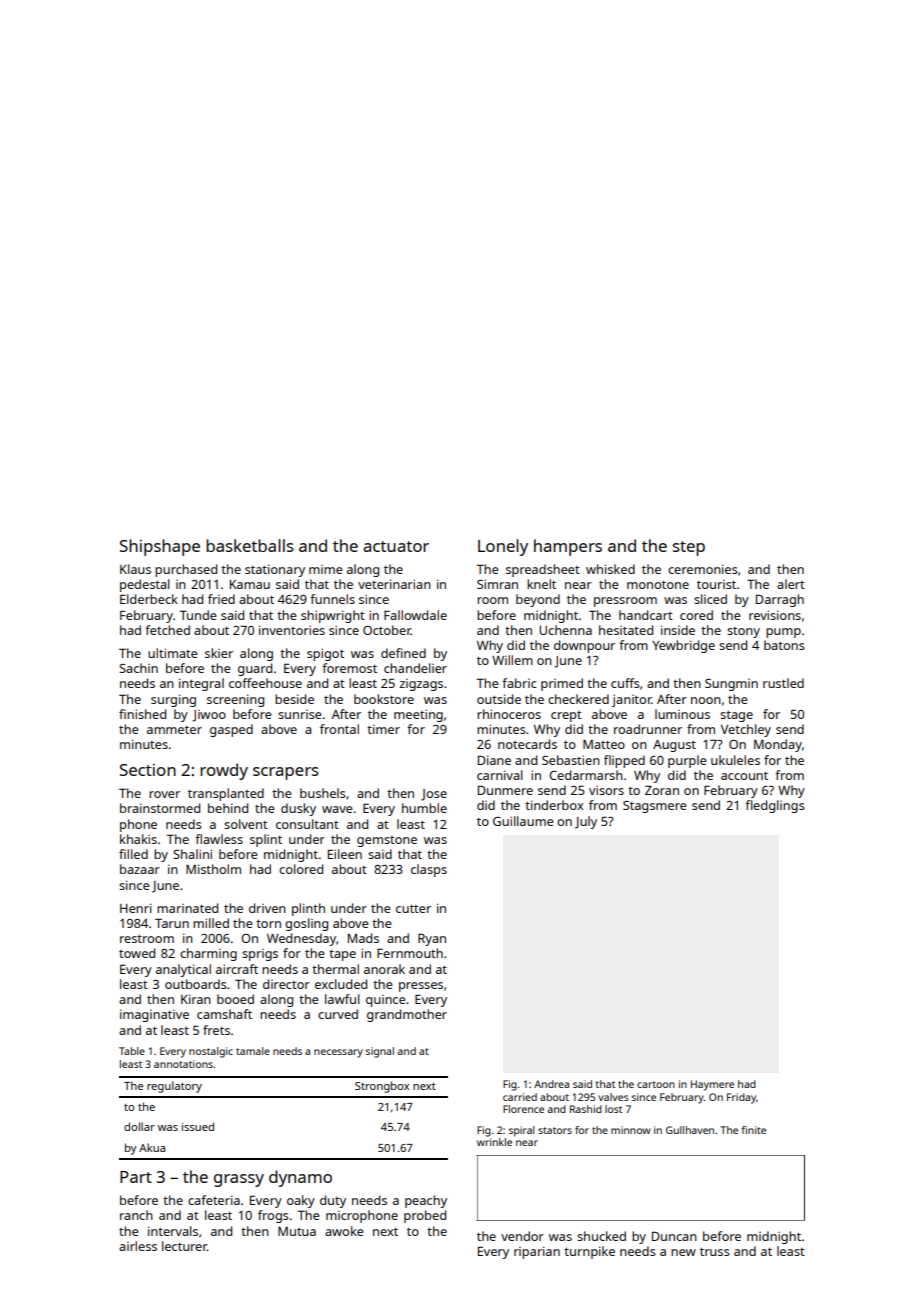  What do you see at coordinates (658, 584) in the document?
I see `monotone` at bounding box center [658, 584].
